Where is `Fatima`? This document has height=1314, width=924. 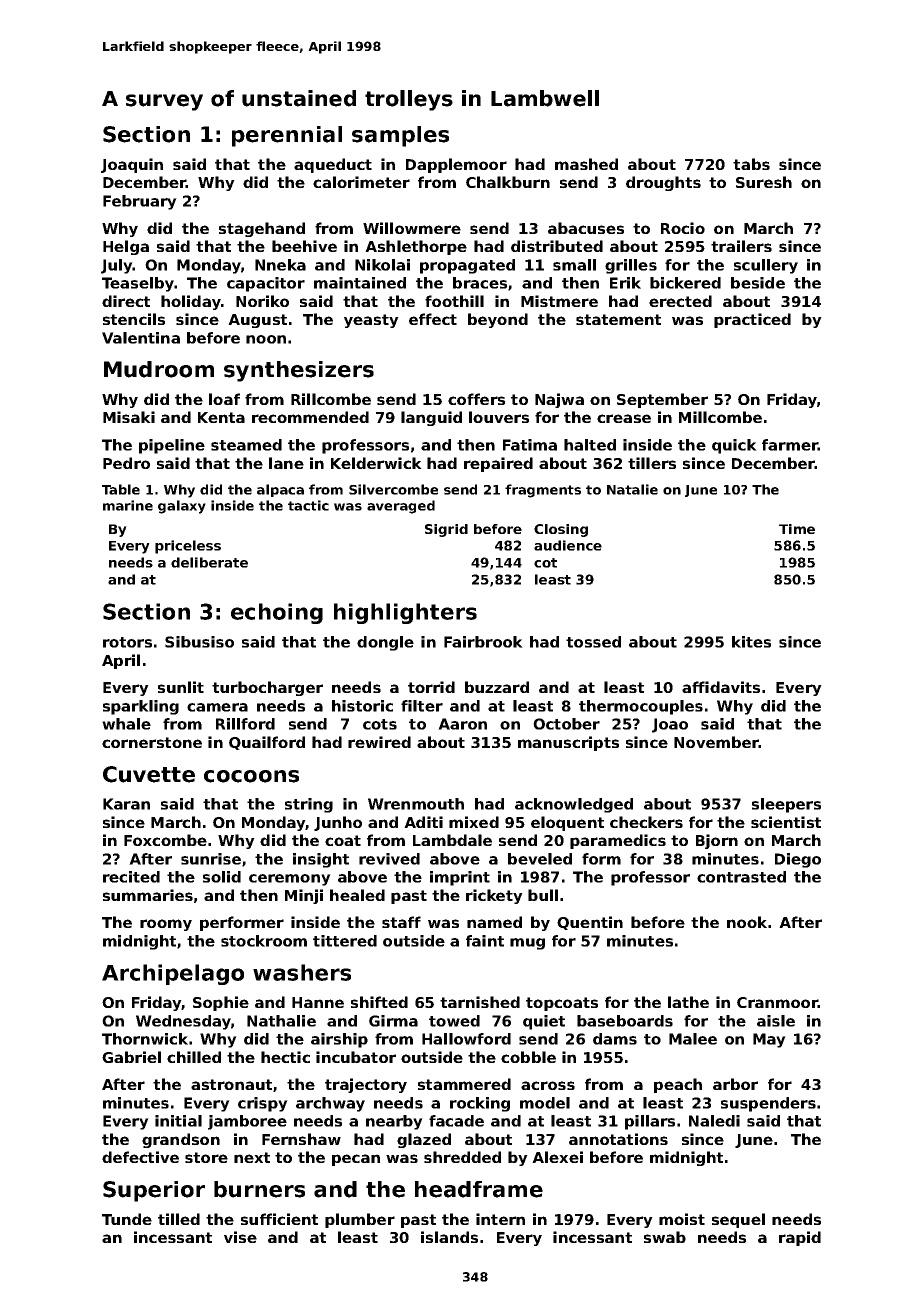
Fatima is located at coordinates (530, 445).
